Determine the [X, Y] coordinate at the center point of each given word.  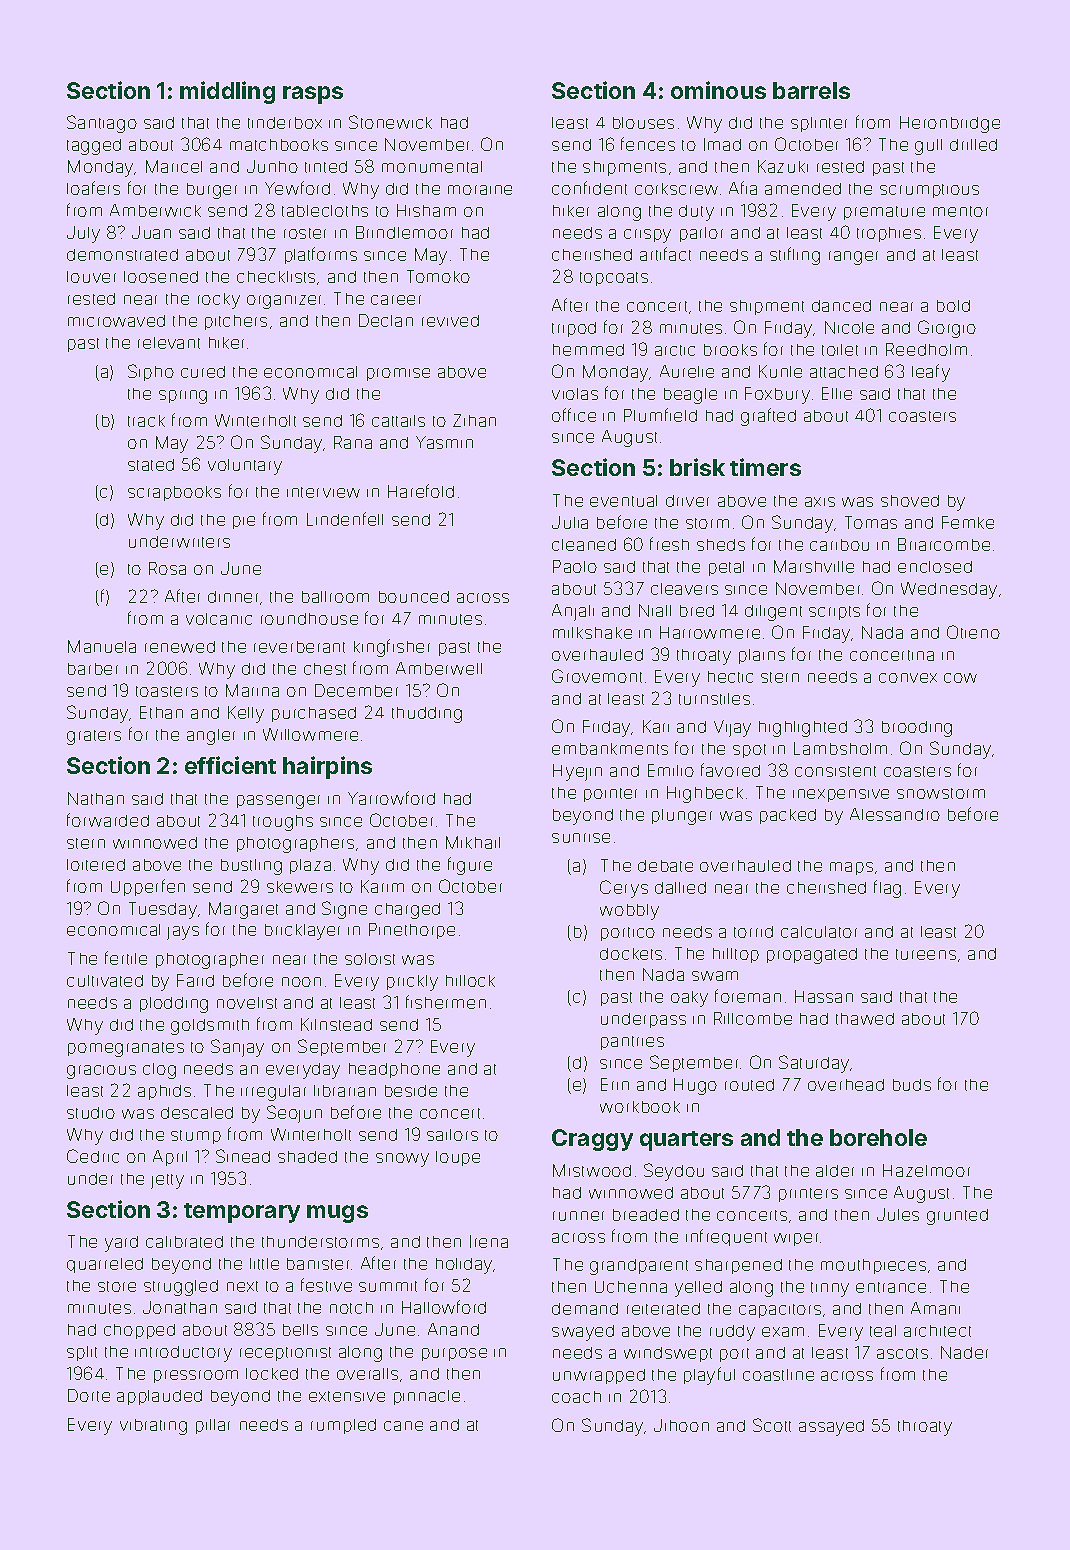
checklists [276, 277]
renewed [180, 647]
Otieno [973, 632]
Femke [968, 522]
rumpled [343, 1426]
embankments [610, 749]
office [574, 415]
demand [585, 1309]
